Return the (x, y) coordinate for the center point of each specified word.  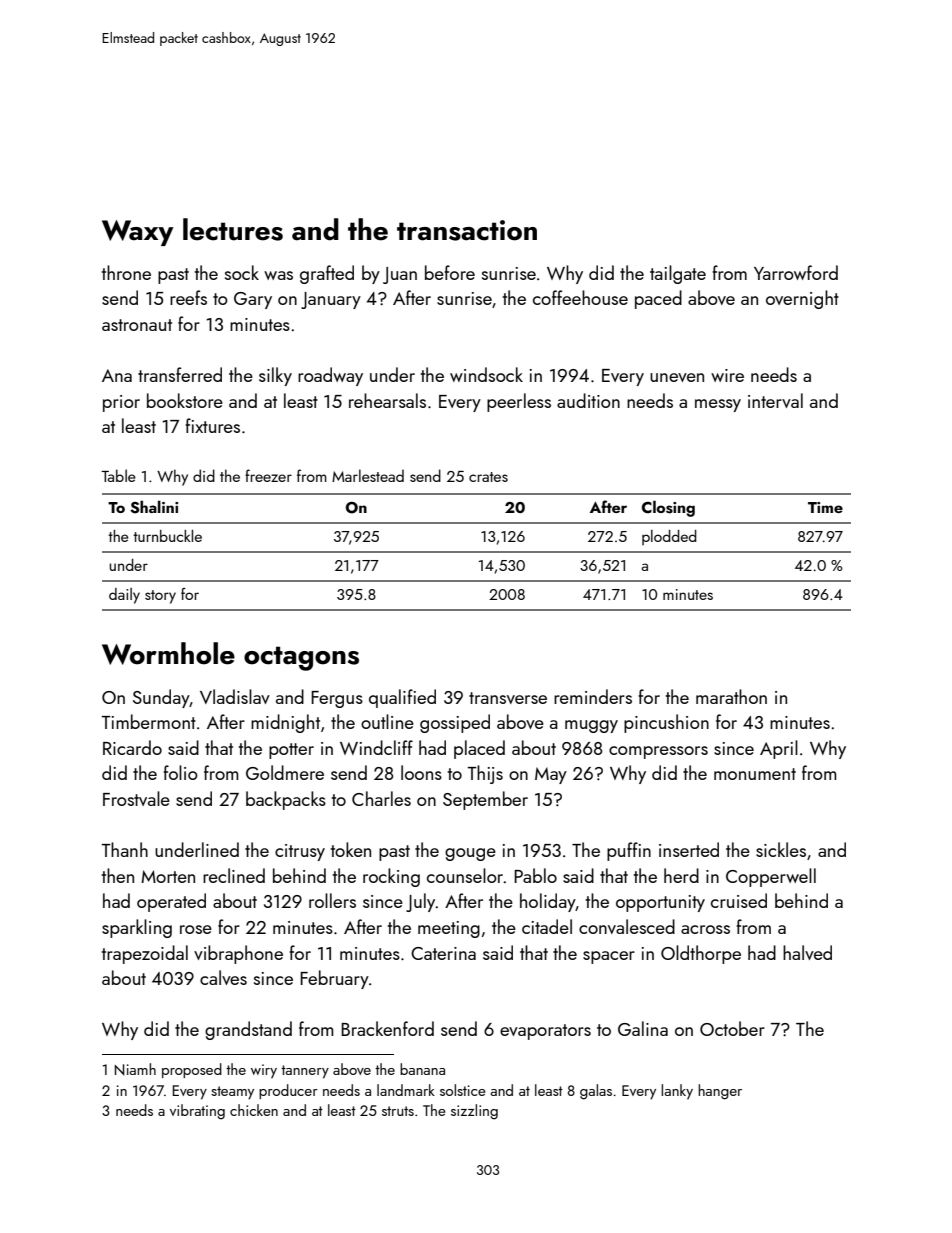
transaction (467, 230)
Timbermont (149, 721)
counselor (465, 875)
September (485, 800)
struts (398, 1111)
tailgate (678, 274)
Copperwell (771, 877)
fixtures (213, 425)
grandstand (248, 1030)
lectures (233, 229)
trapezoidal (145, 954)
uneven (677, 377)
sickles (781, 849)
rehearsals (387, 400)
